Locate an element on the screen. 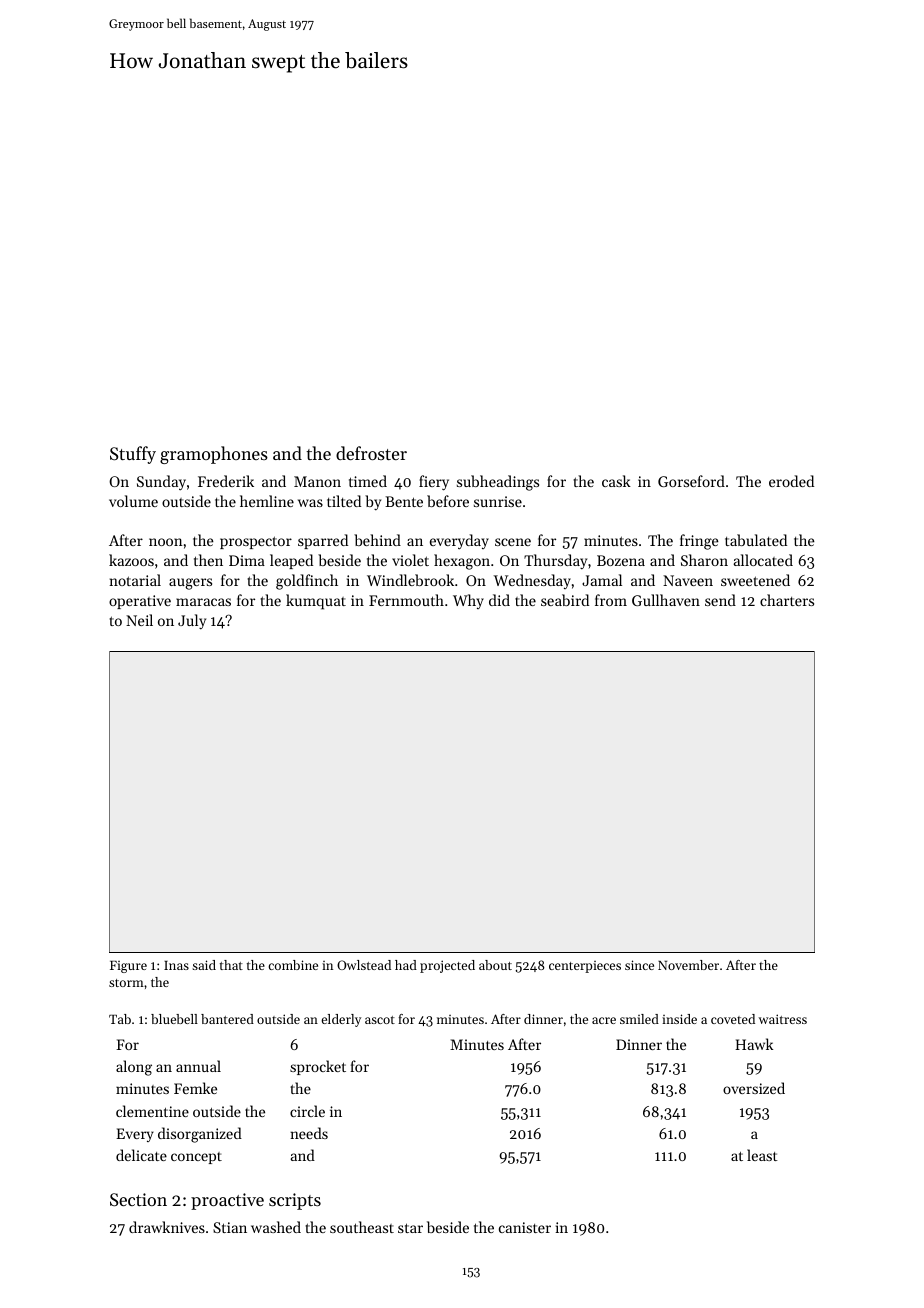 The width and height of the screenshot is (924, 1308). that is located at coordinates (231, 965).
